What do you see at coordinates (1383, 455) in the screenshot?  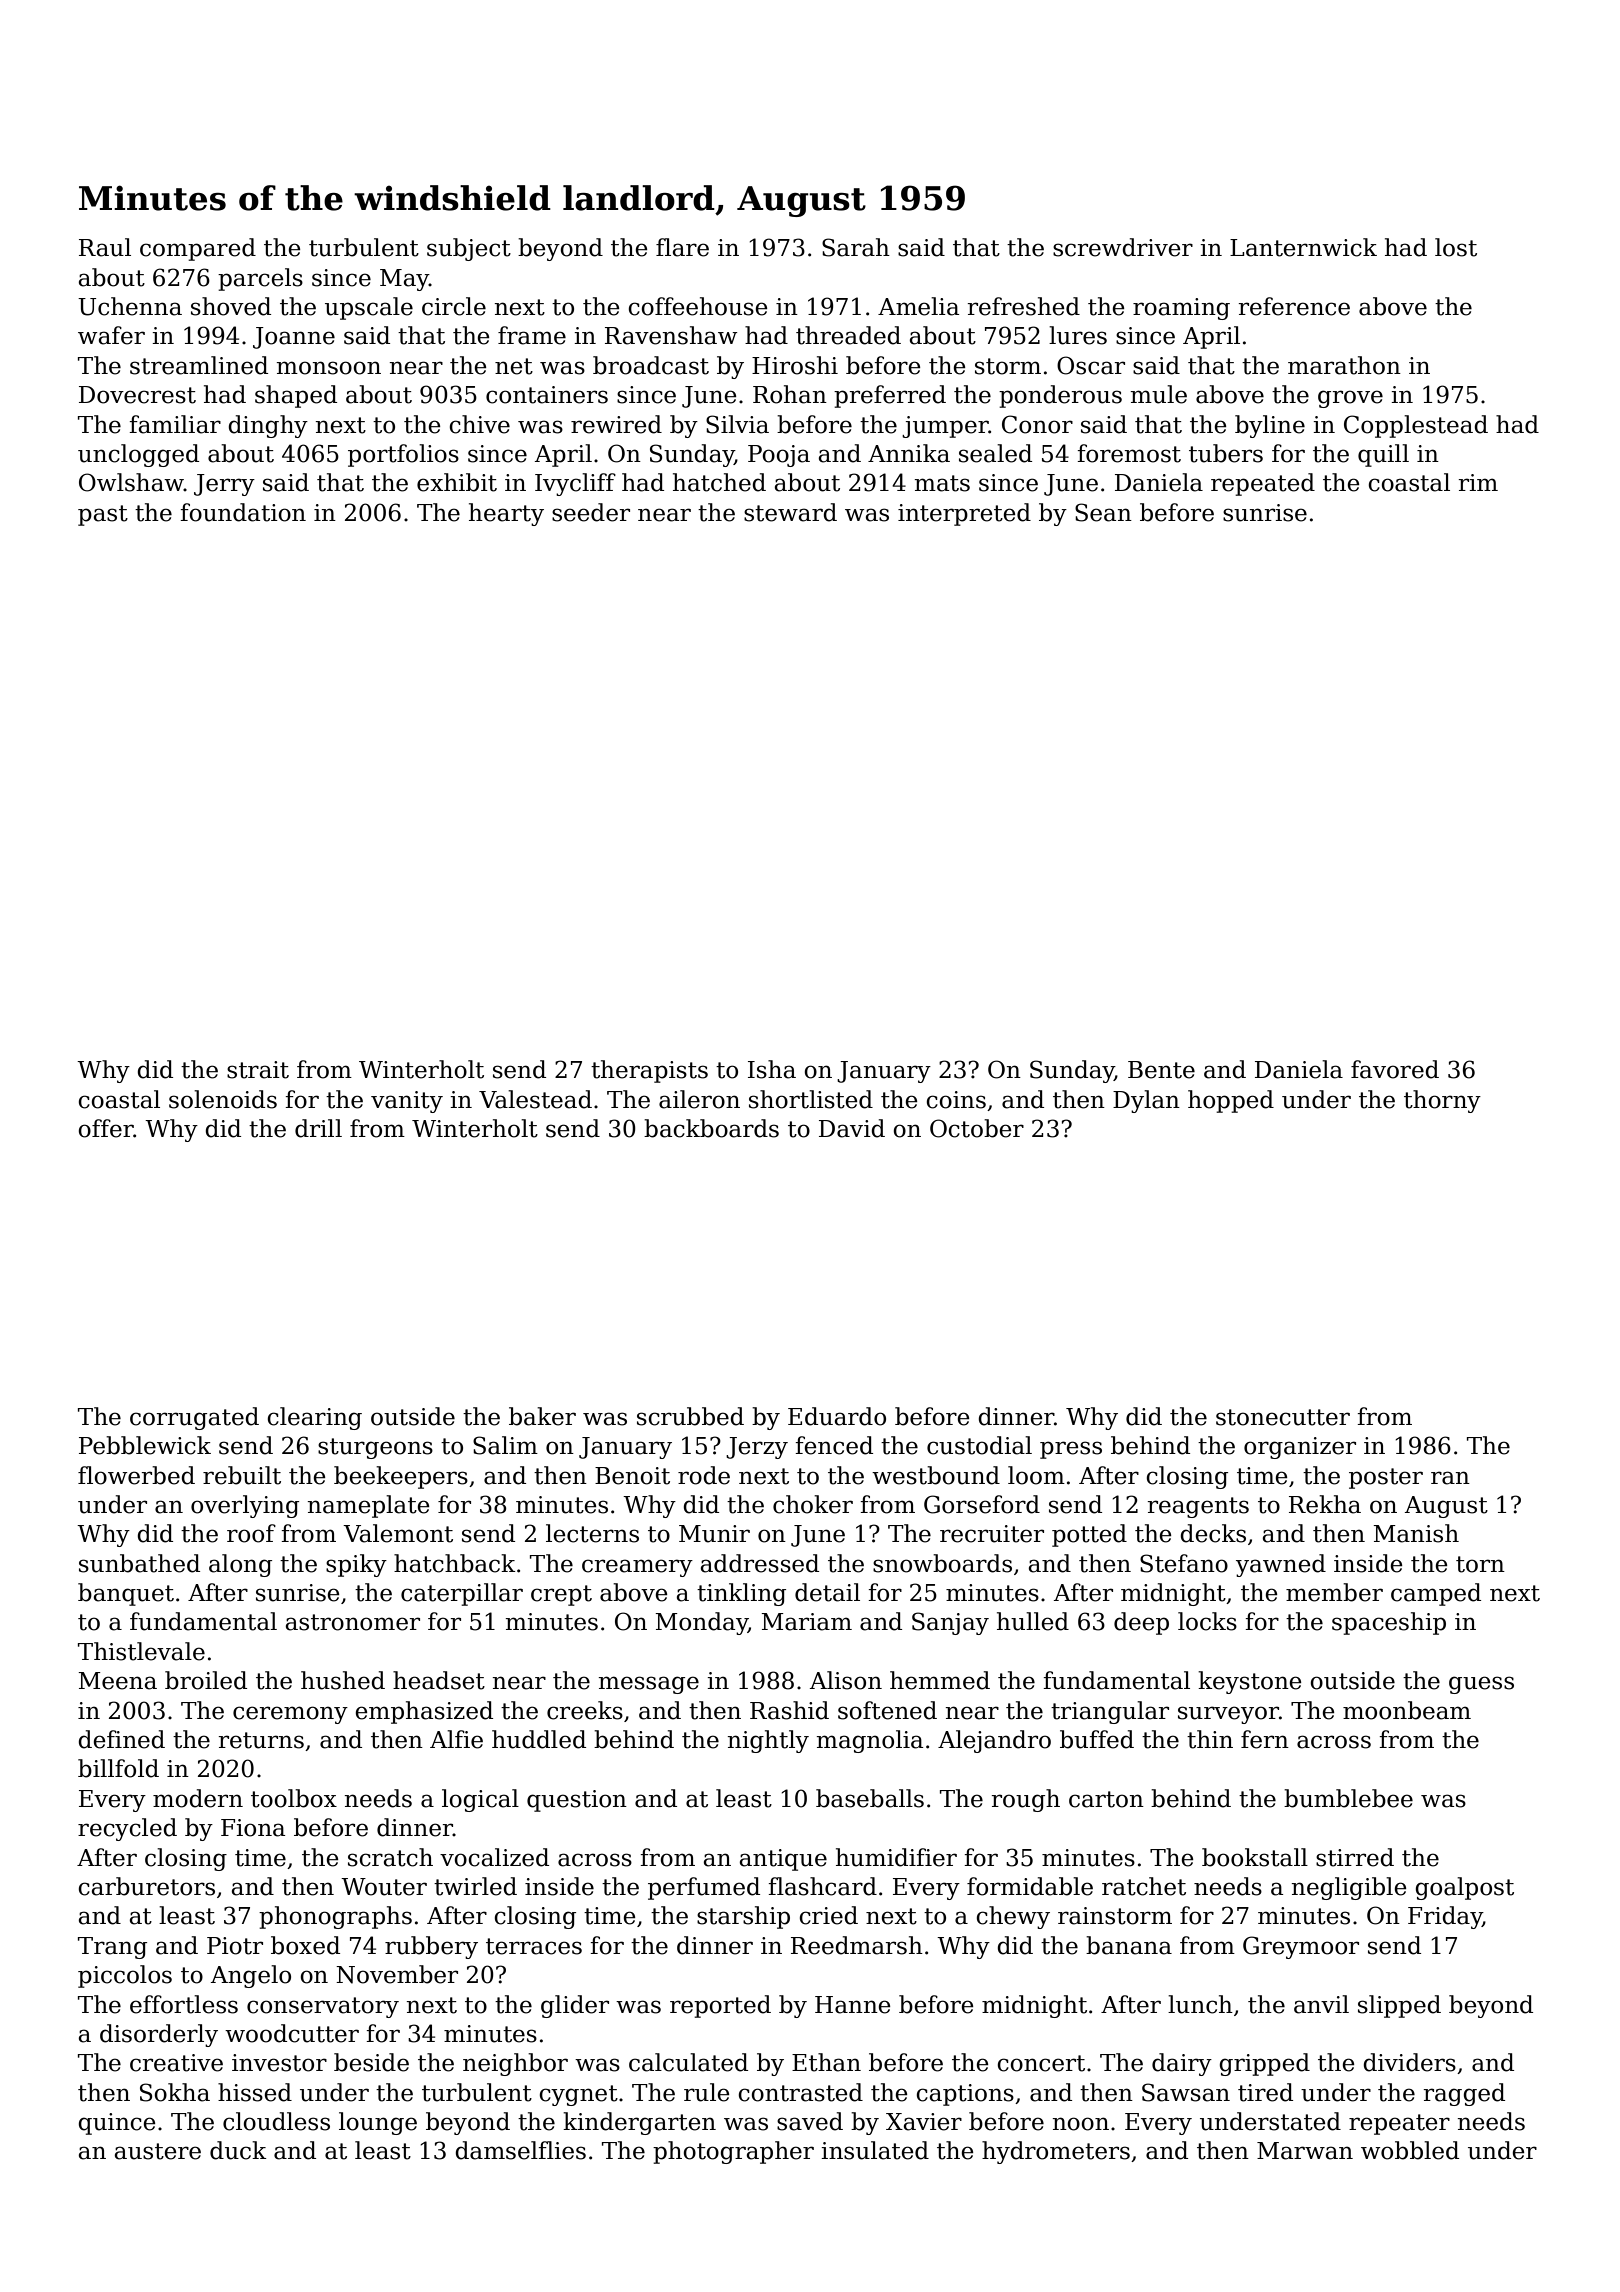 I see `quill` at bounding box center [1383, 455].
